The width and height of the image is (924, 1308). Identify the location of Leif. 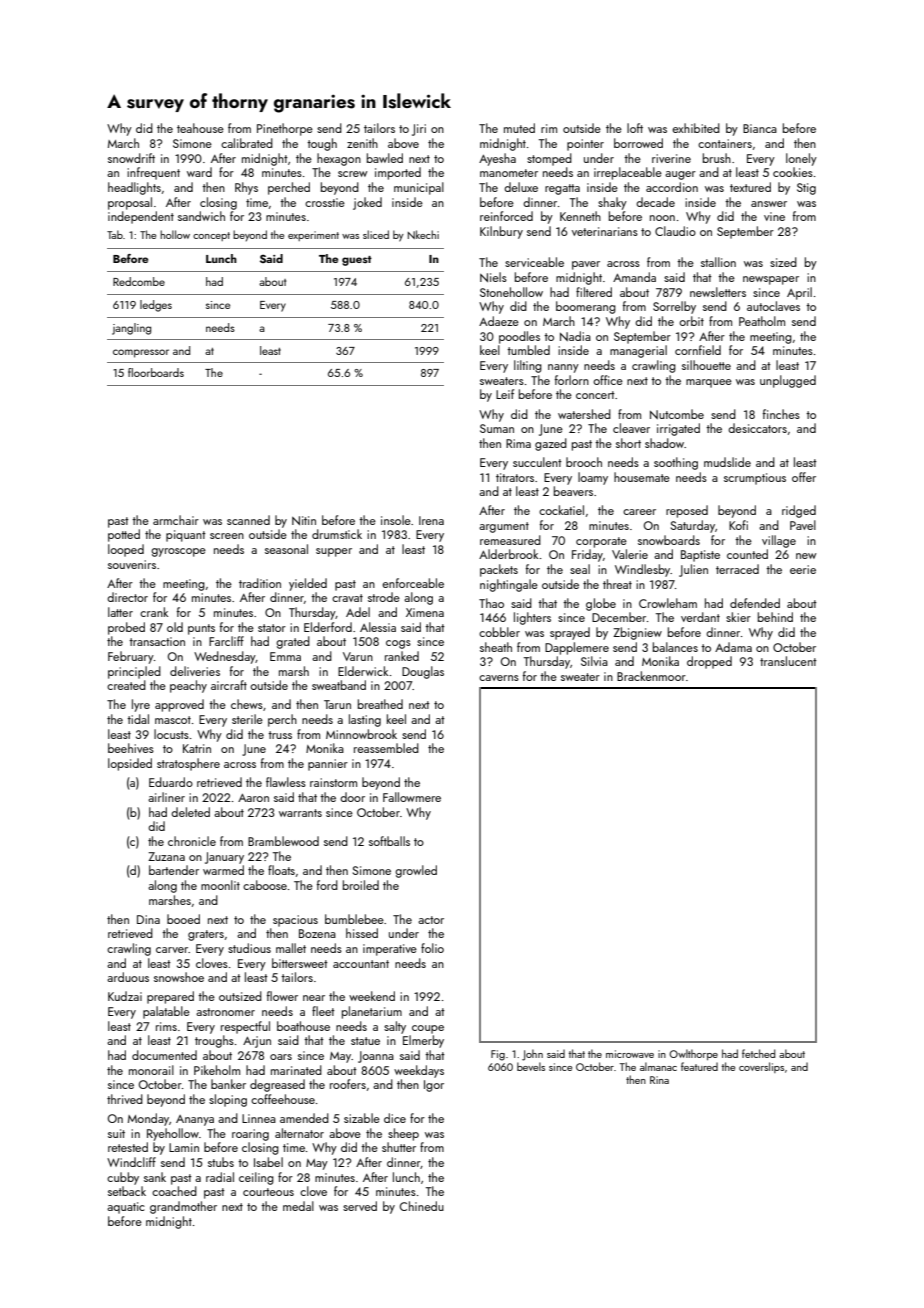
(505, 394).
